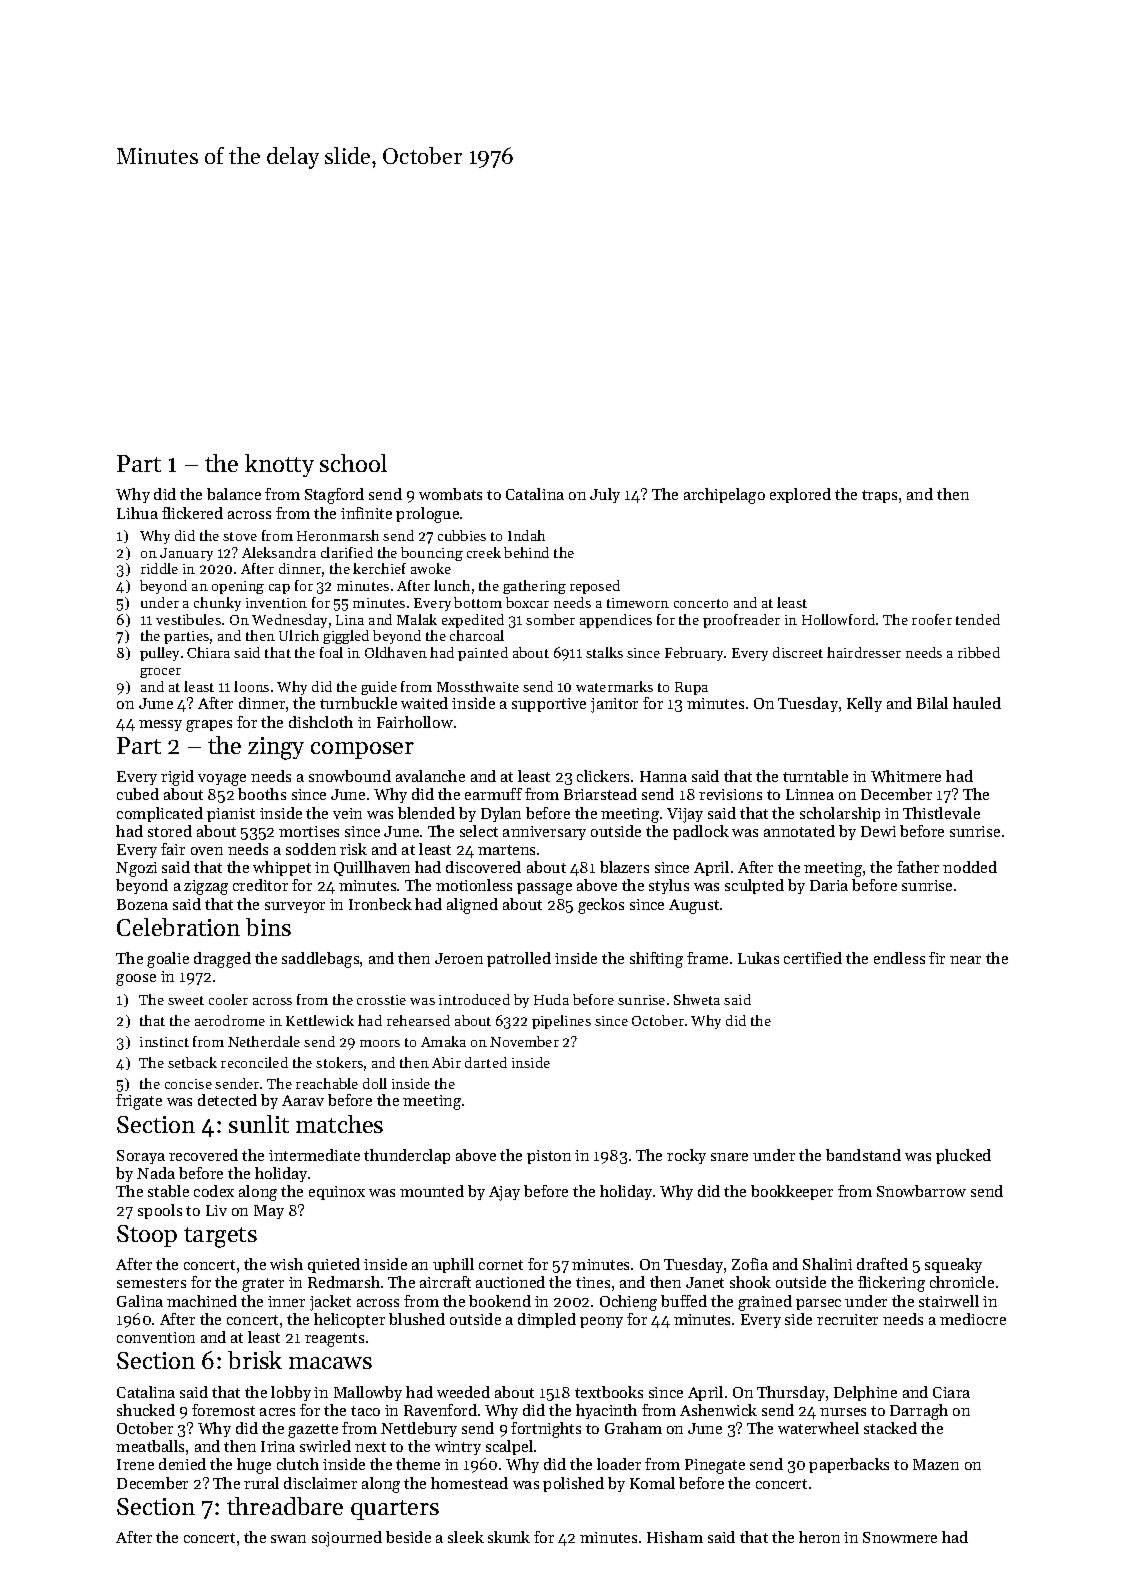 The image size is (1128, 1595). What do you see at coordinates (965, 960) in the screenshot?
I see `near` at bounding box center [965, 960].
